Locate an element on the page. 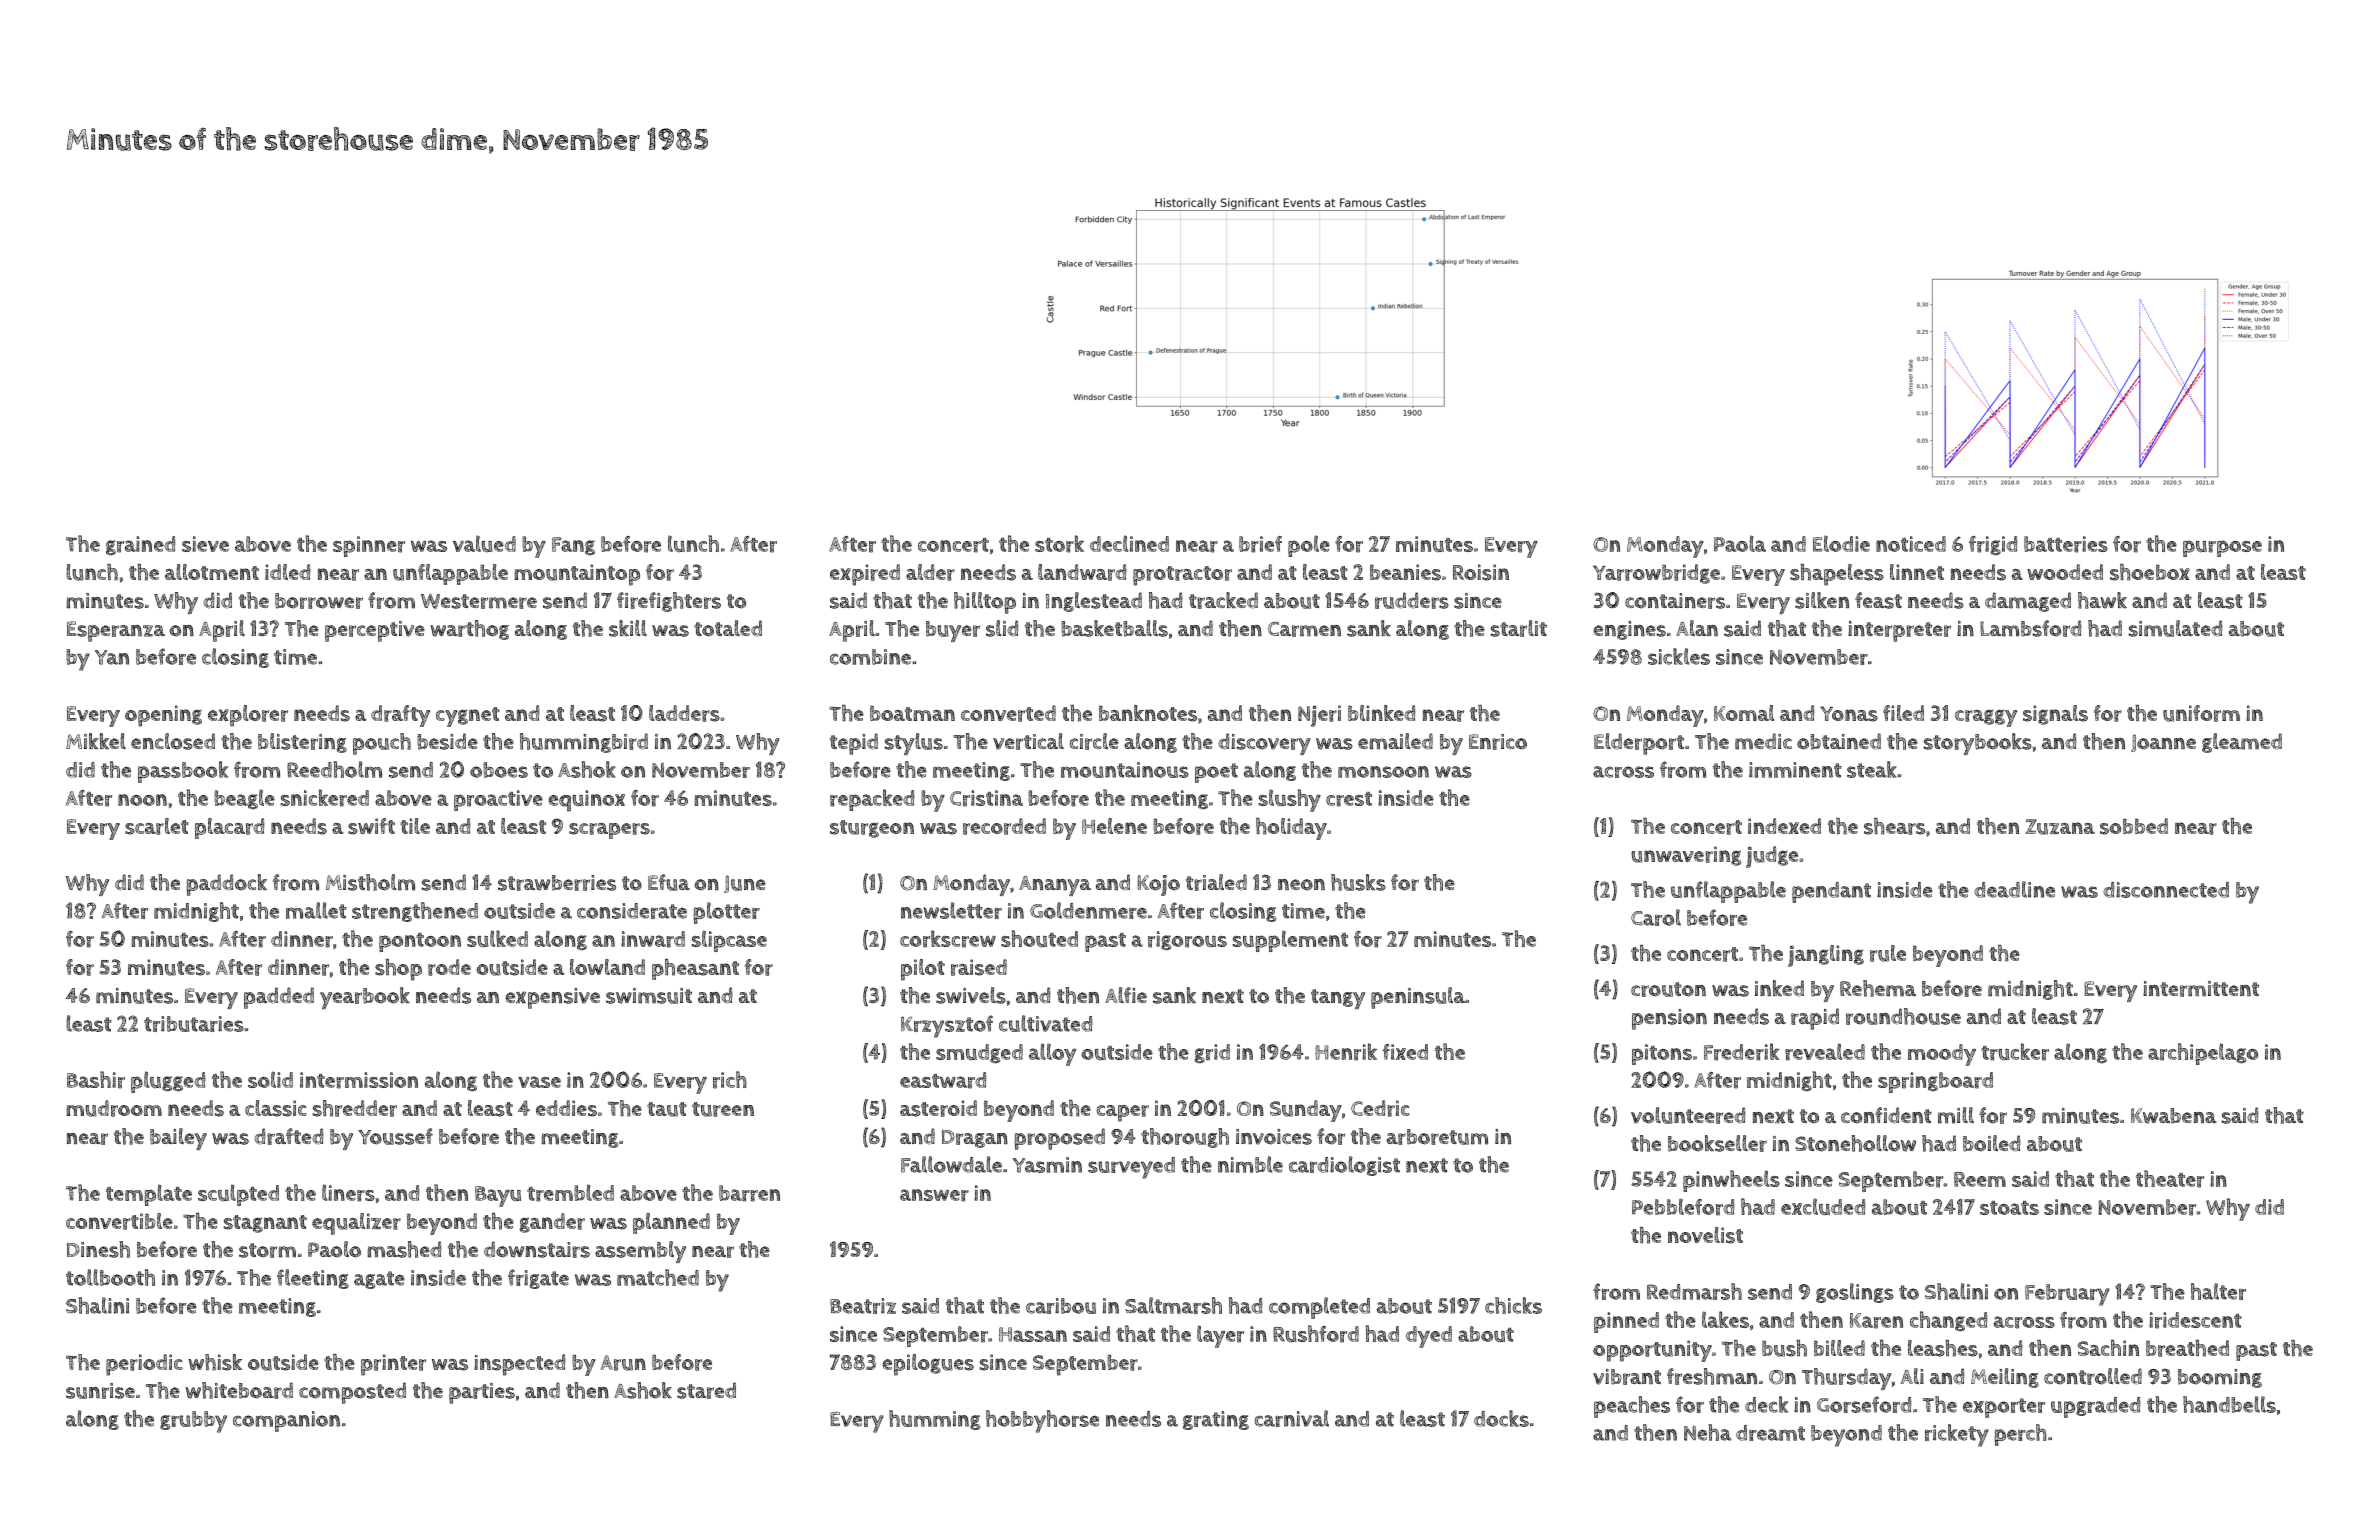 The height and width of the page is (1540, 2380). Njeri is located at coordinates (1319, 716).
